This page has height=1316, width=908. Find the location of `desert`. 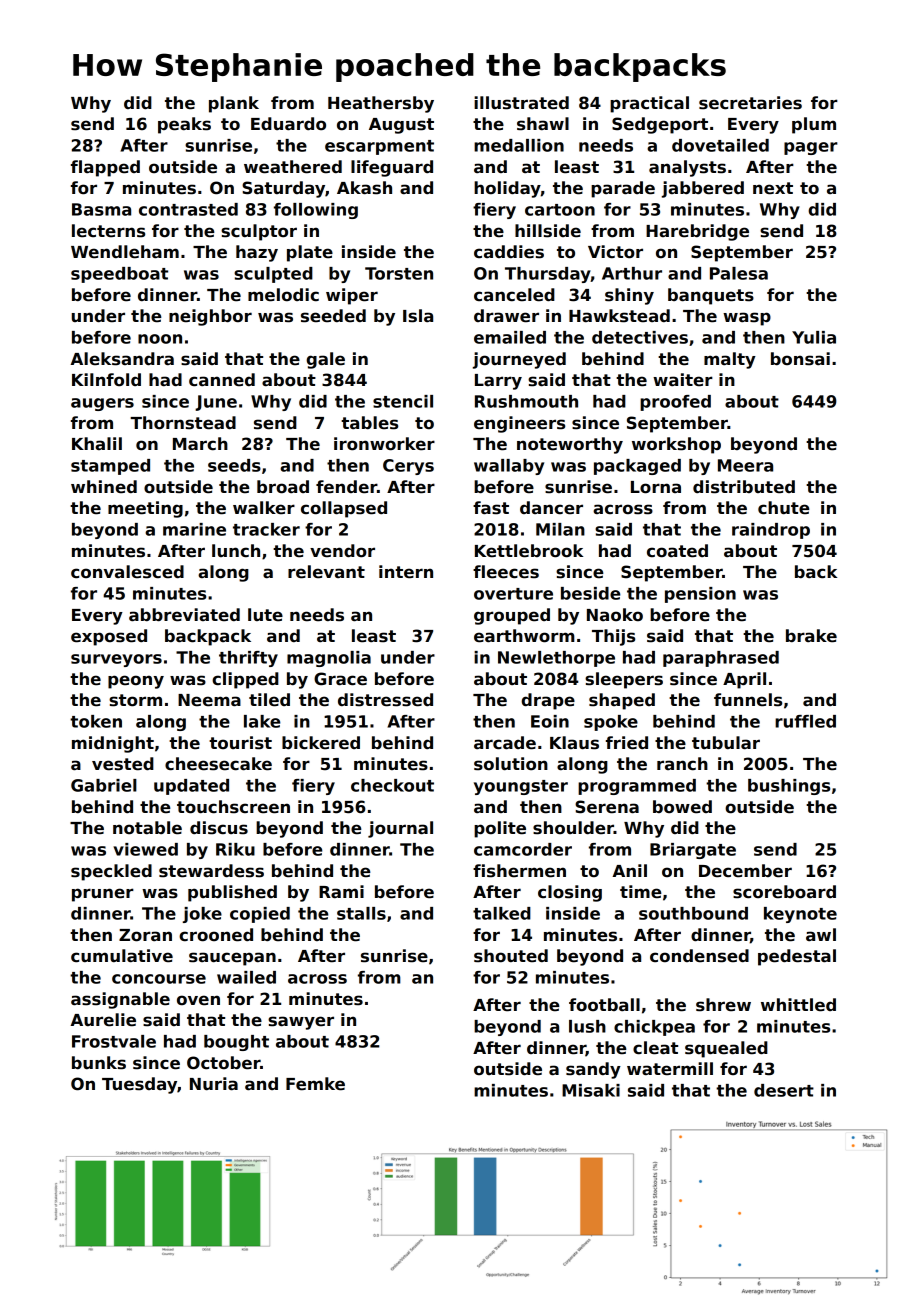

desert is located at coordinates (784, 1090).
